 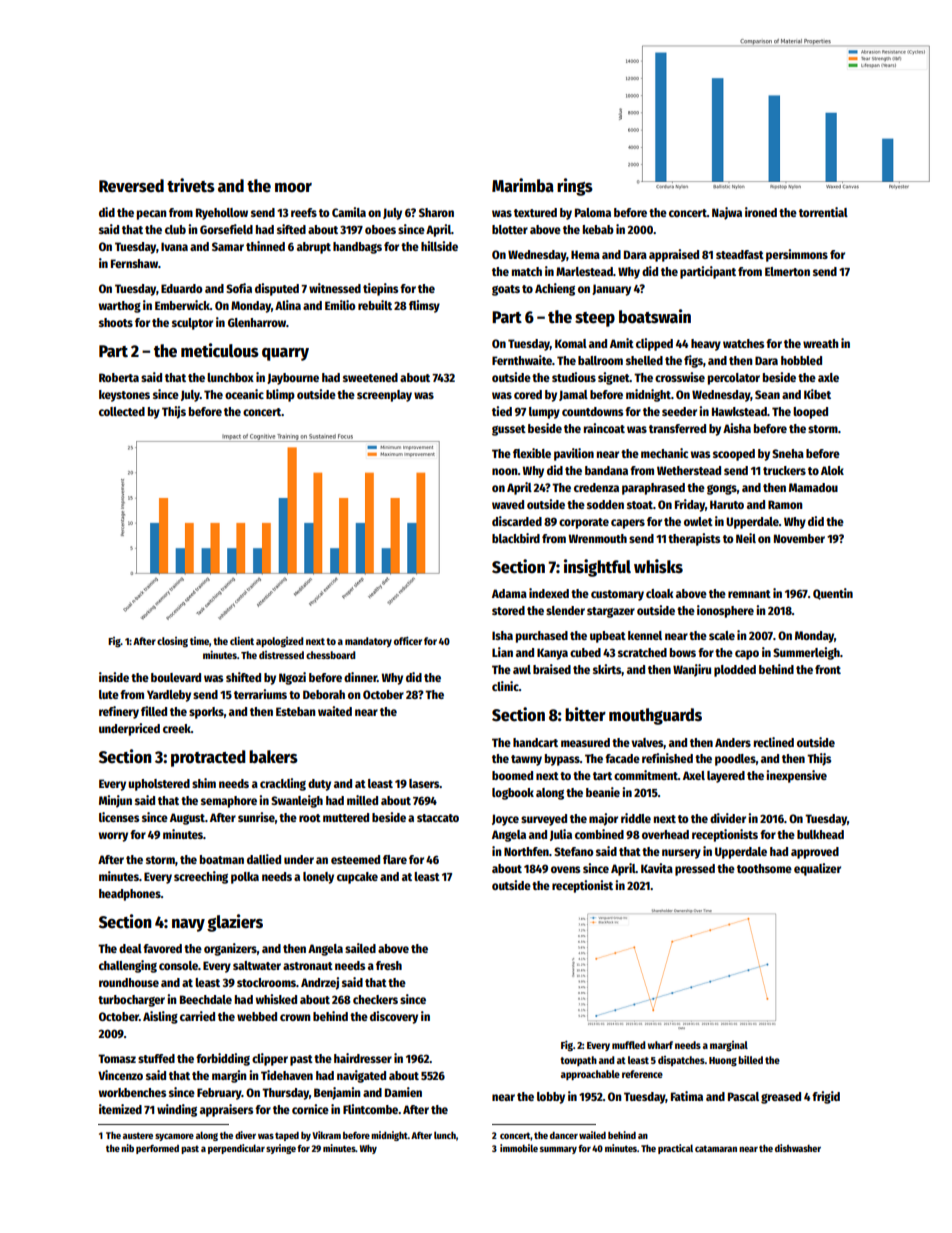 I want to click on immobile, so click(x=519, y=1148).
